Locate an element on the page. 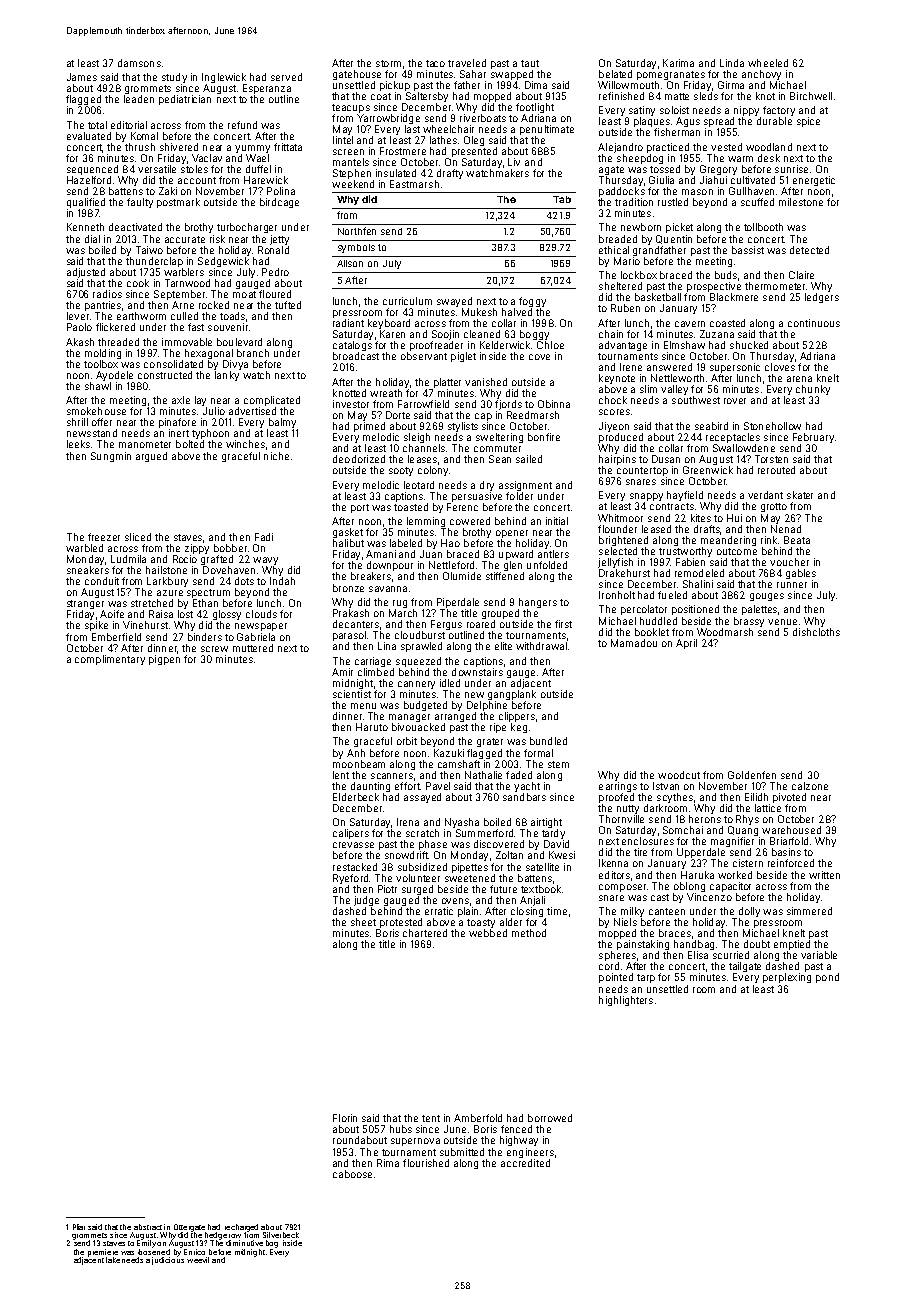  savanna is located at coordinates (388, 589).
